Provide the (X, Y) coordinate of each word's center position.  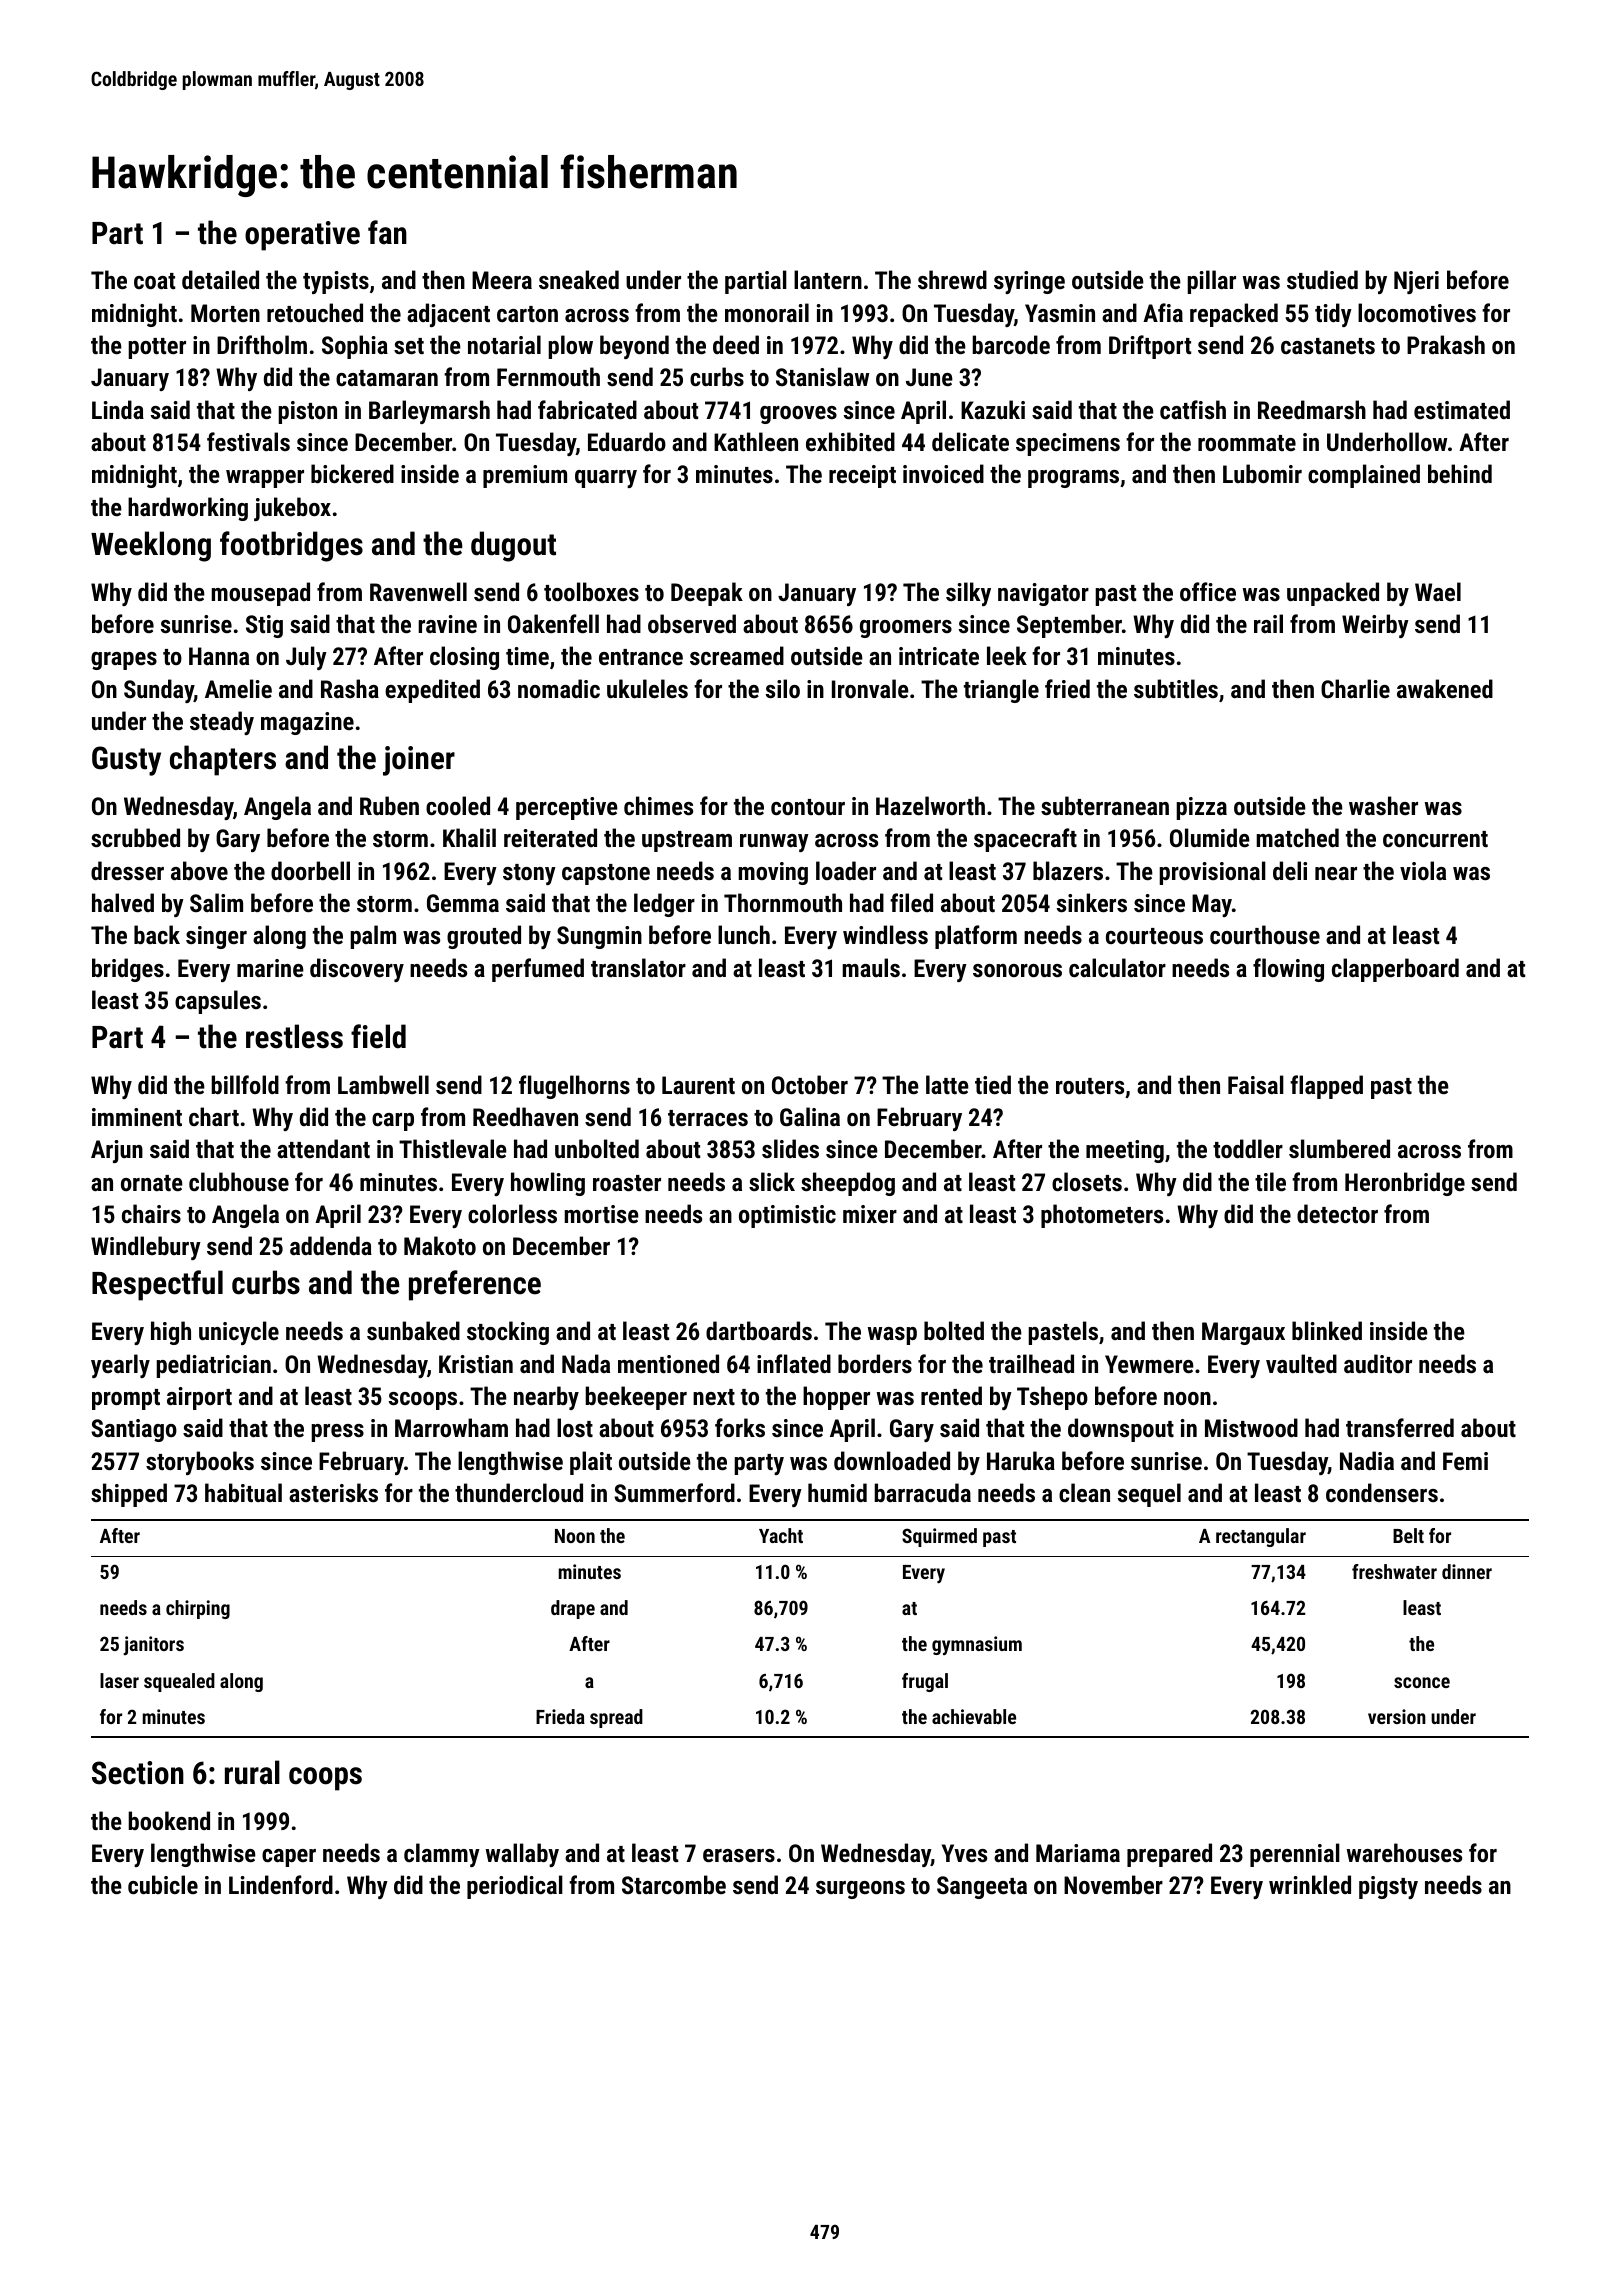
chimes (658, 805)
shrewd (952, 279)
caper (289, 1858)
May (1212, 905)
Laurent (698, 1085)
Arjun (117, 1151)
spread (616, 1718)
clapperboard (1395, 970)
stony (529, 874)
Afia (1163, 312)
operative (302, 236)
